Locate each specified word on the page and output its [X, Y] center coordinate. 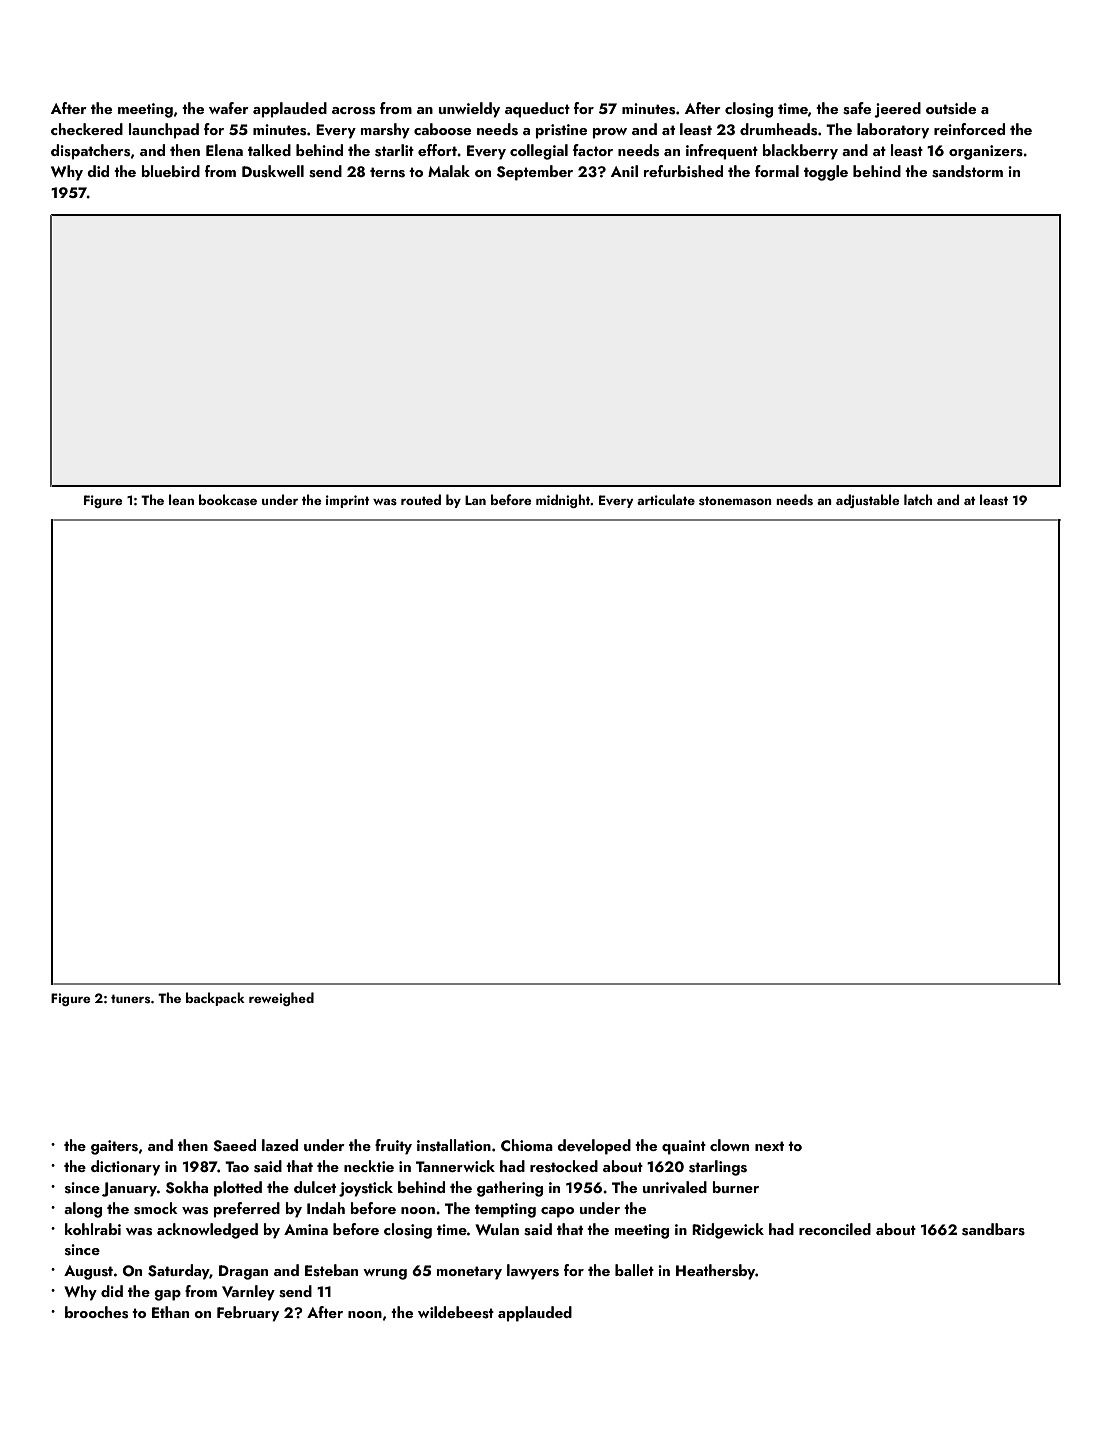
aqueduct [537, 110]
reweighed [281, 999]
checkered [87, 129]
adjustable [868, 501]
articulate [666, 499]
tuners [130, 999]
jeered [897, 110]
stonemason [735, 501]
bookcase [228, 499]
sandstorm [967, 171]
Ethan [170, 1312]
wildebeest [456, 1312]
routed [421, 499]
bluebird [171, 171]
